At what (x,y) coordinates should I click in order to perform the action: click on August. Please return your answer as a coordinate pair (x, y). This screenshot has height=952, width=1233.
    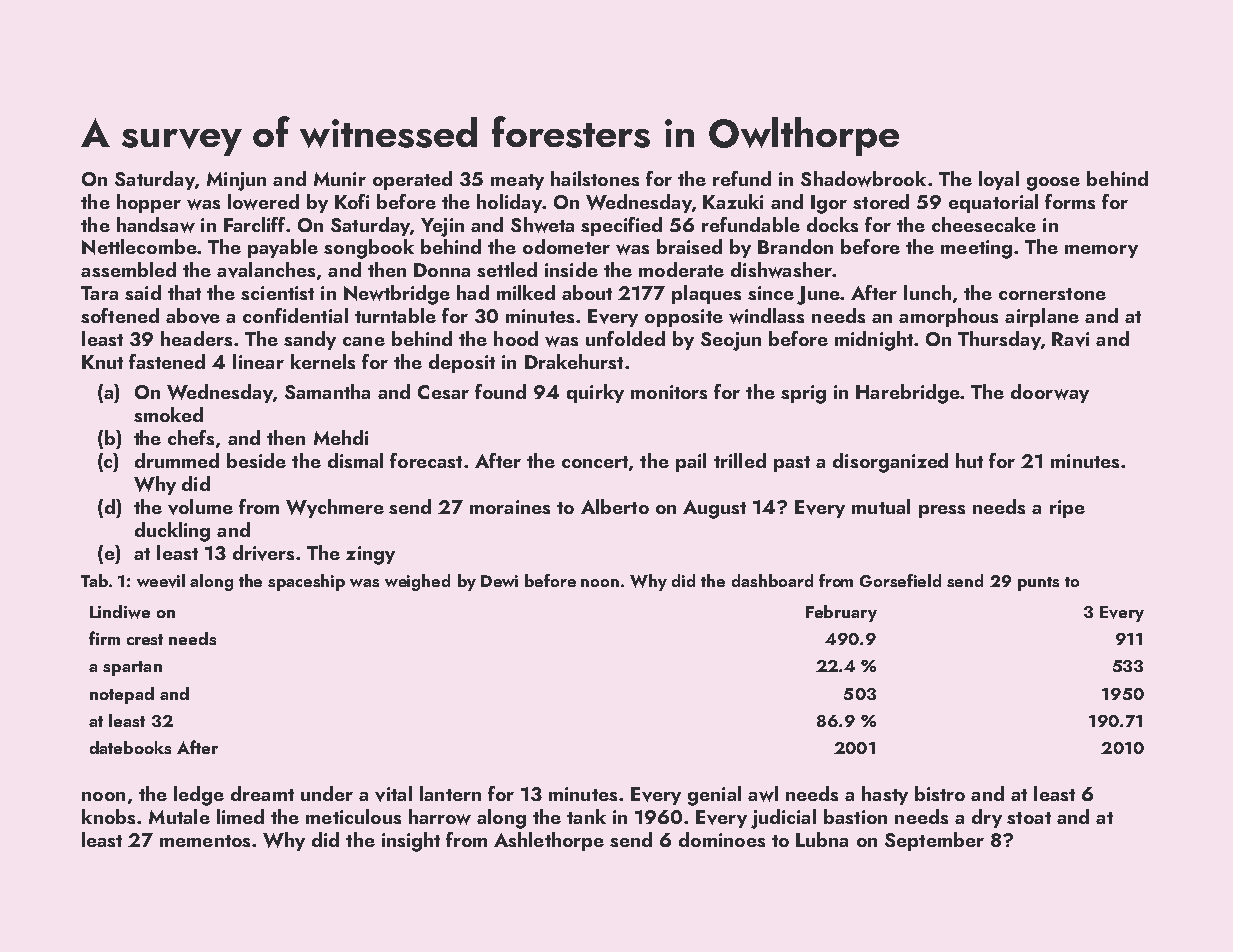
    Looking at the image, I should click on (714, 509).
